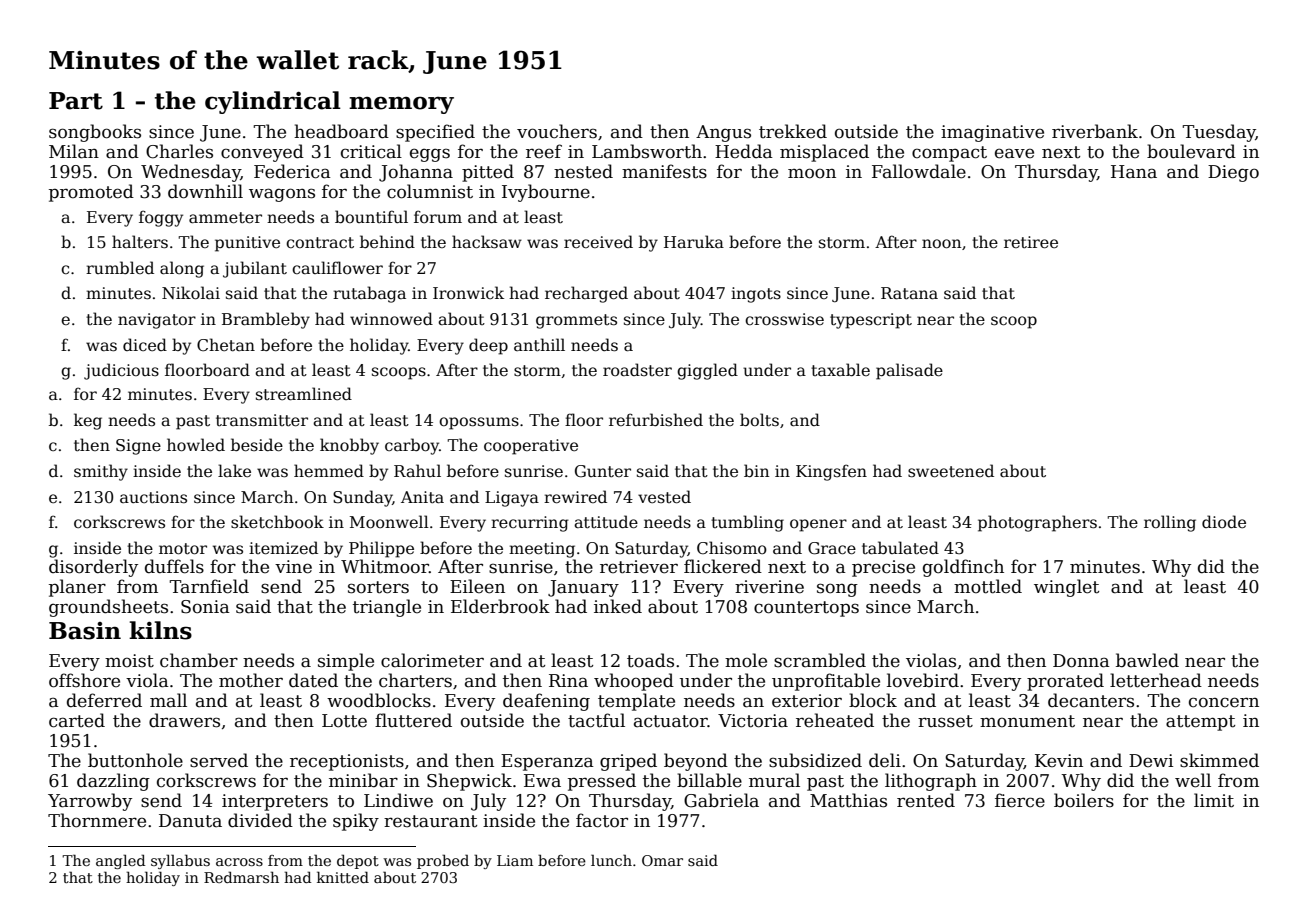 This image has height=924, width=1308. What do you see at coordinates (266, 320) in the image?
I see `Brambleby` at bounding box center [266, 320].
